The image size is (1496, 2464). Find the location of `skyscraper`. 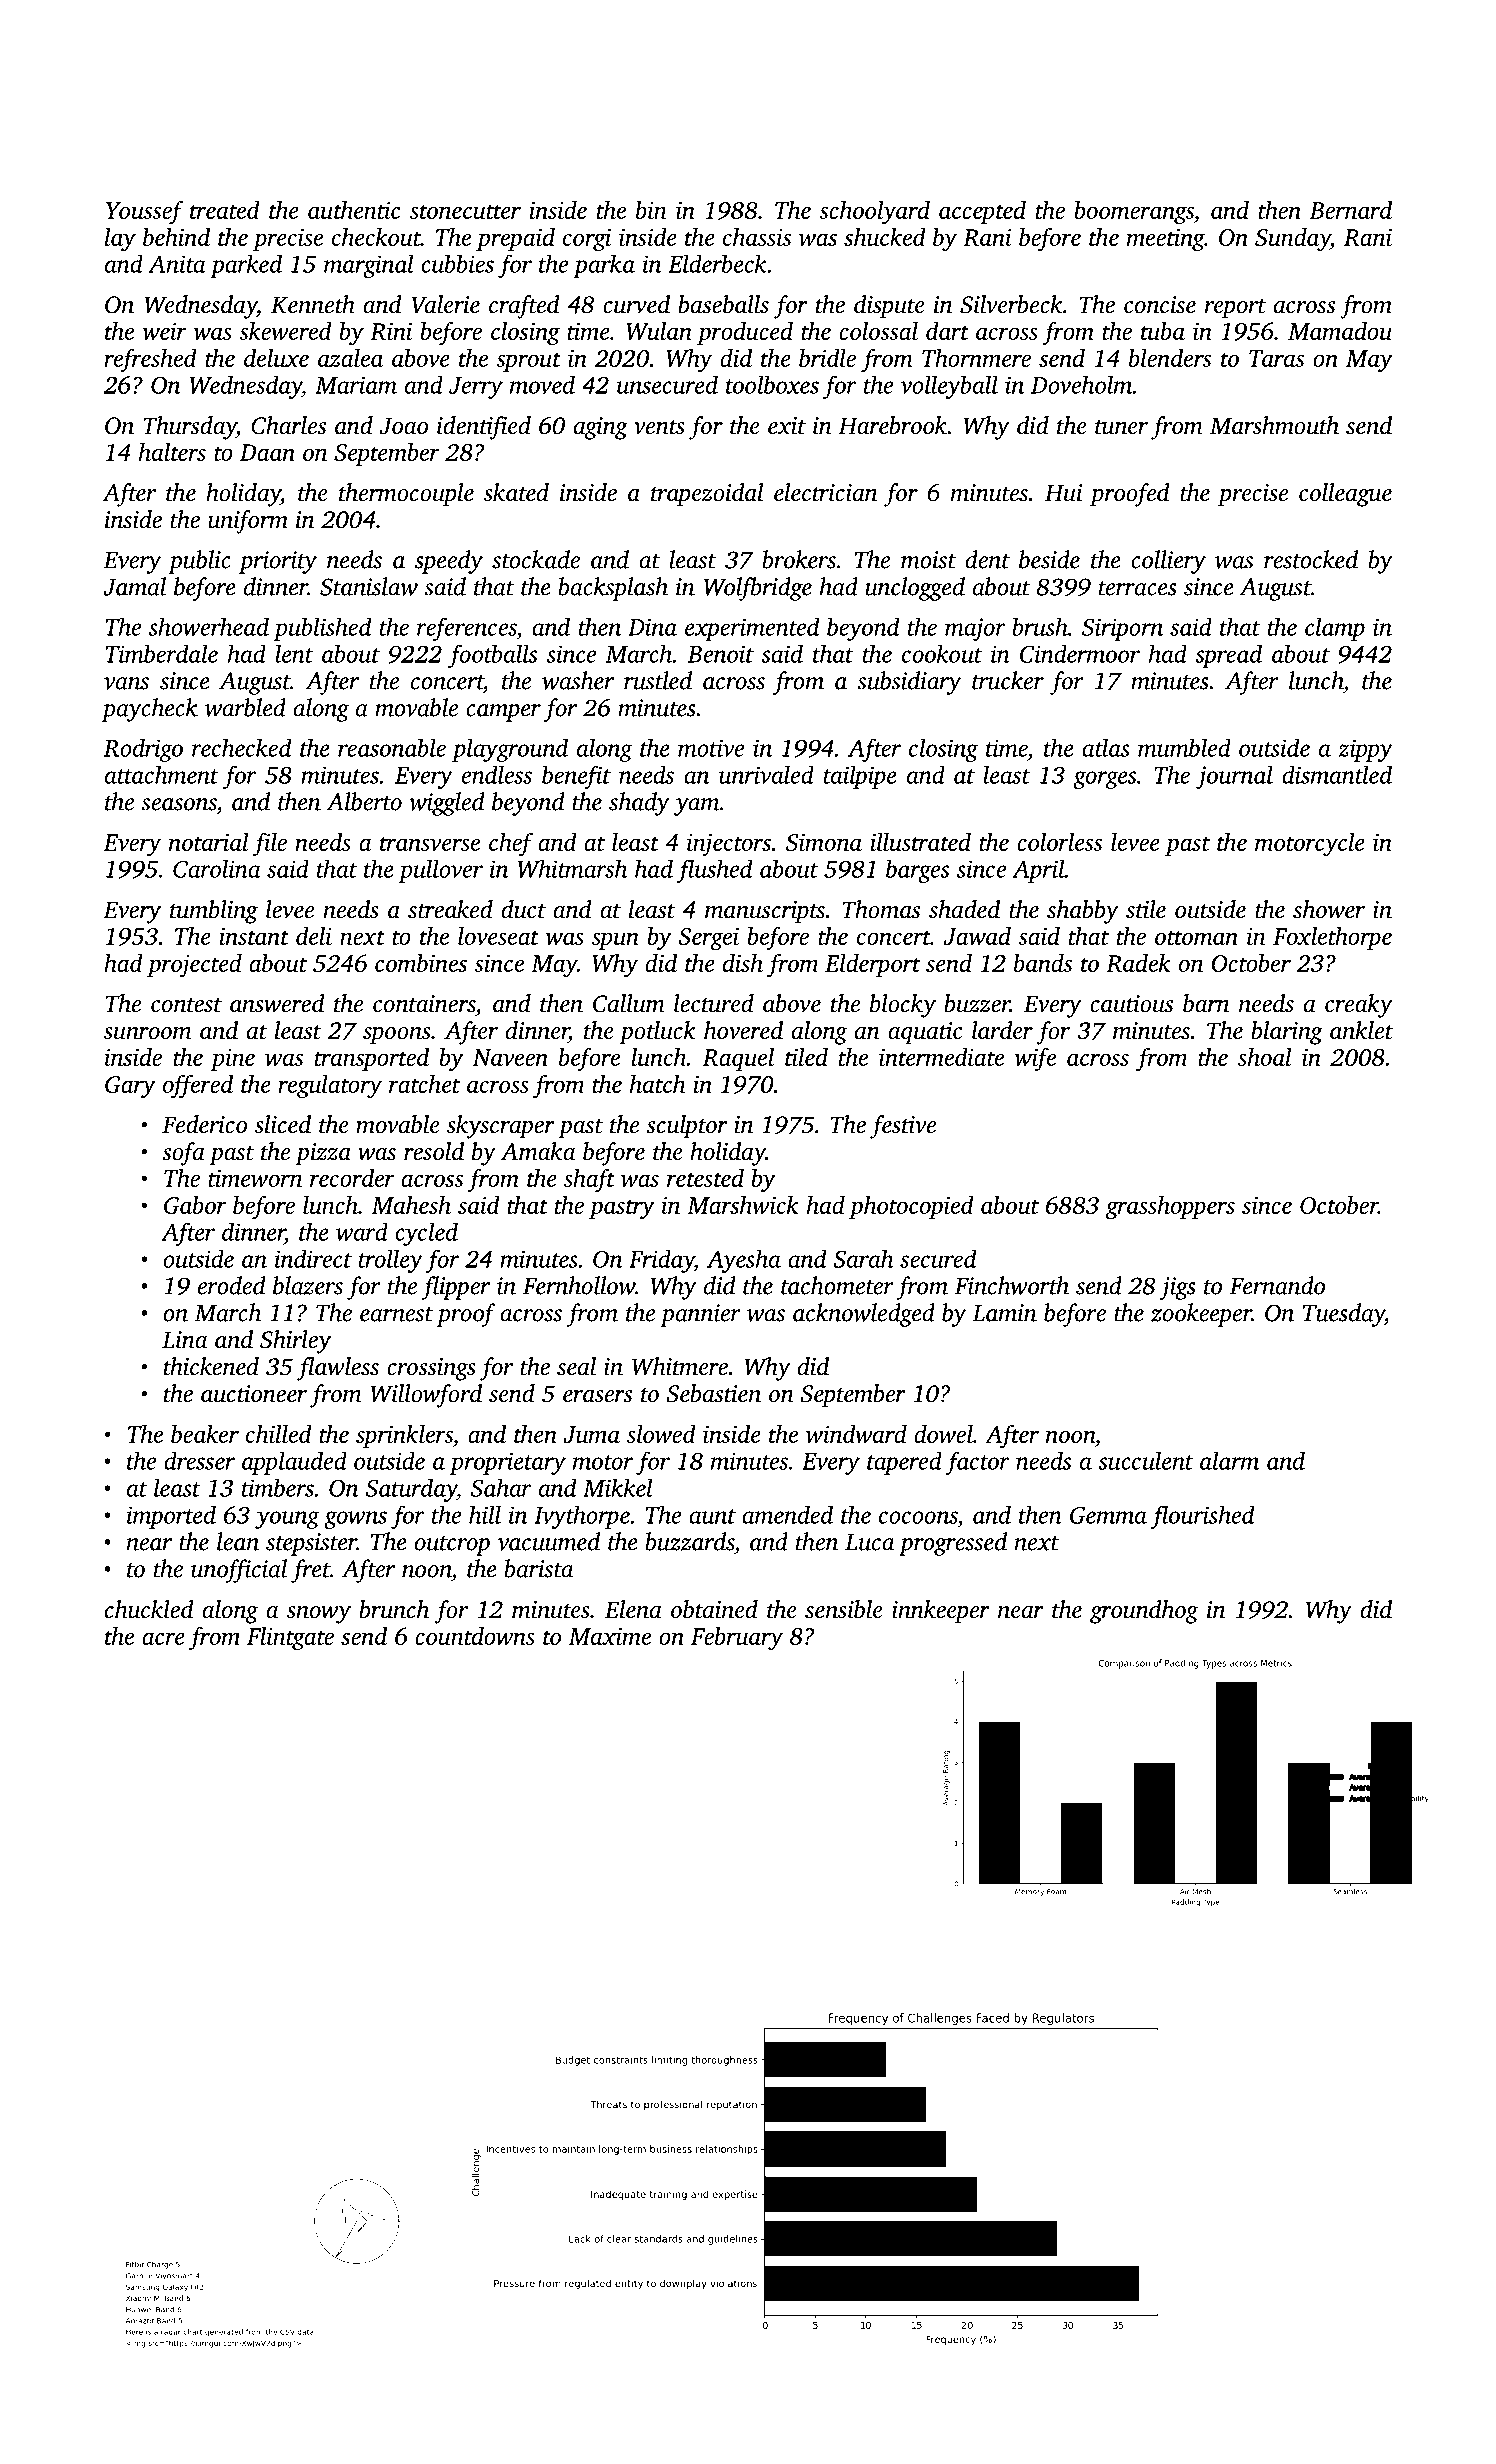

skyscraper is located at coordinates (501, 1127).
